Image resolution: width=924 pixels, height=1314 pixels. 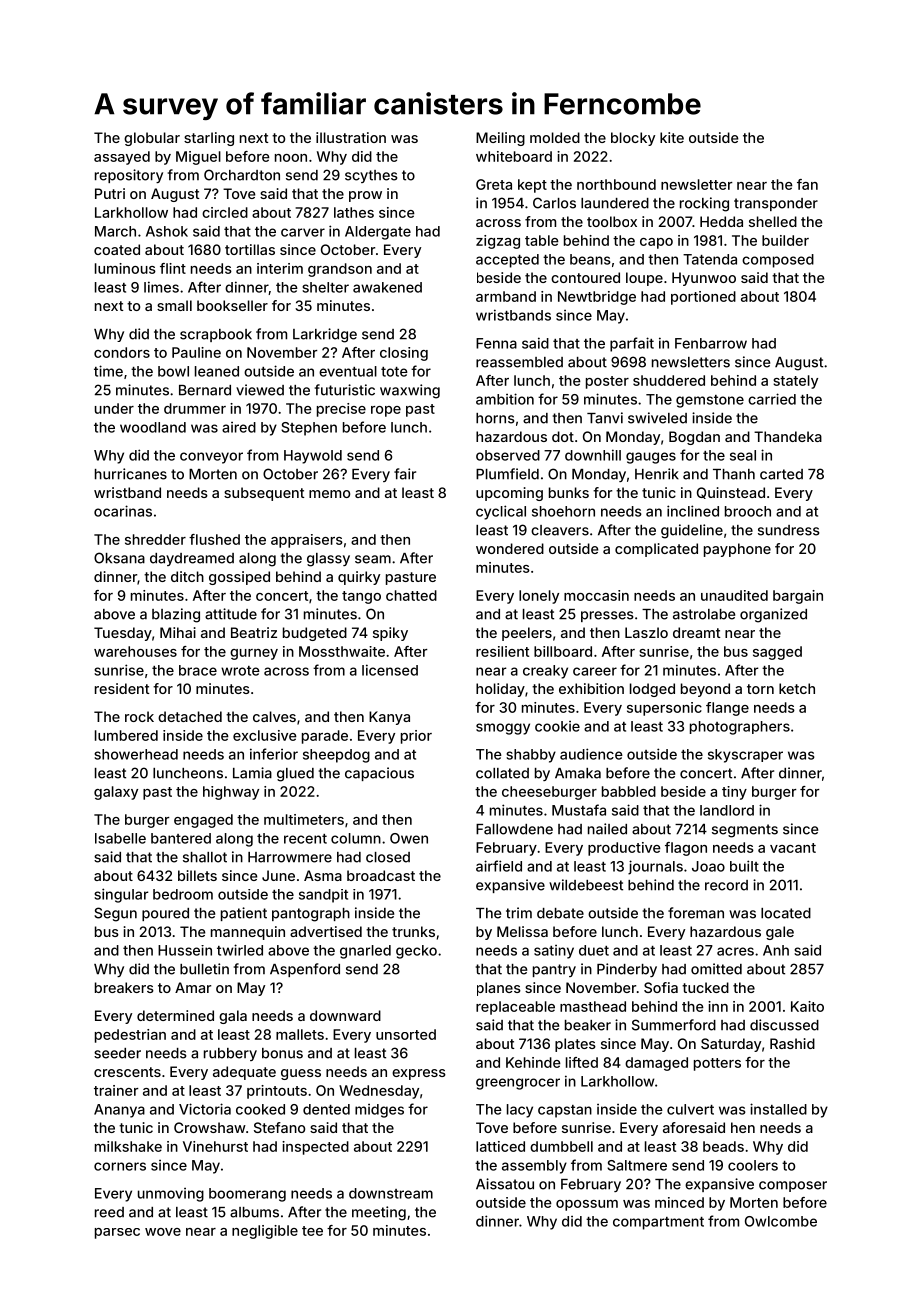 I want to click on lumbered, so click(x=126, y=735).
